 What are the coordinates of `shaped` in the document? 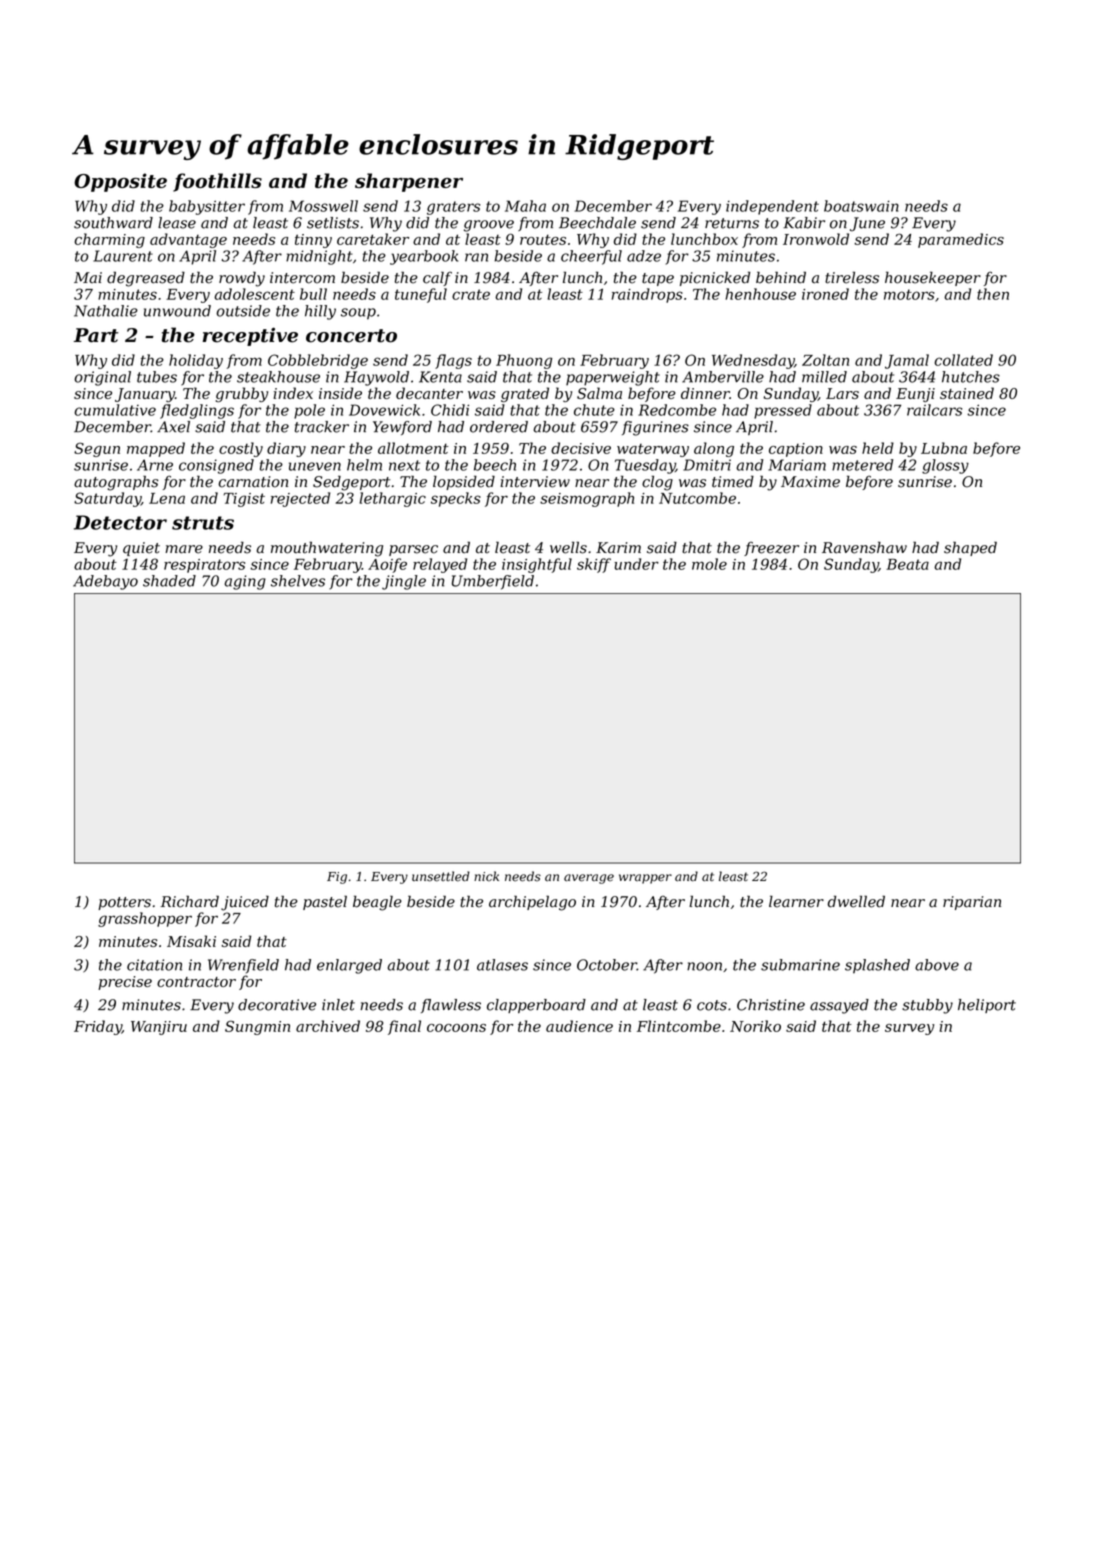 It's located at (970, 549).
